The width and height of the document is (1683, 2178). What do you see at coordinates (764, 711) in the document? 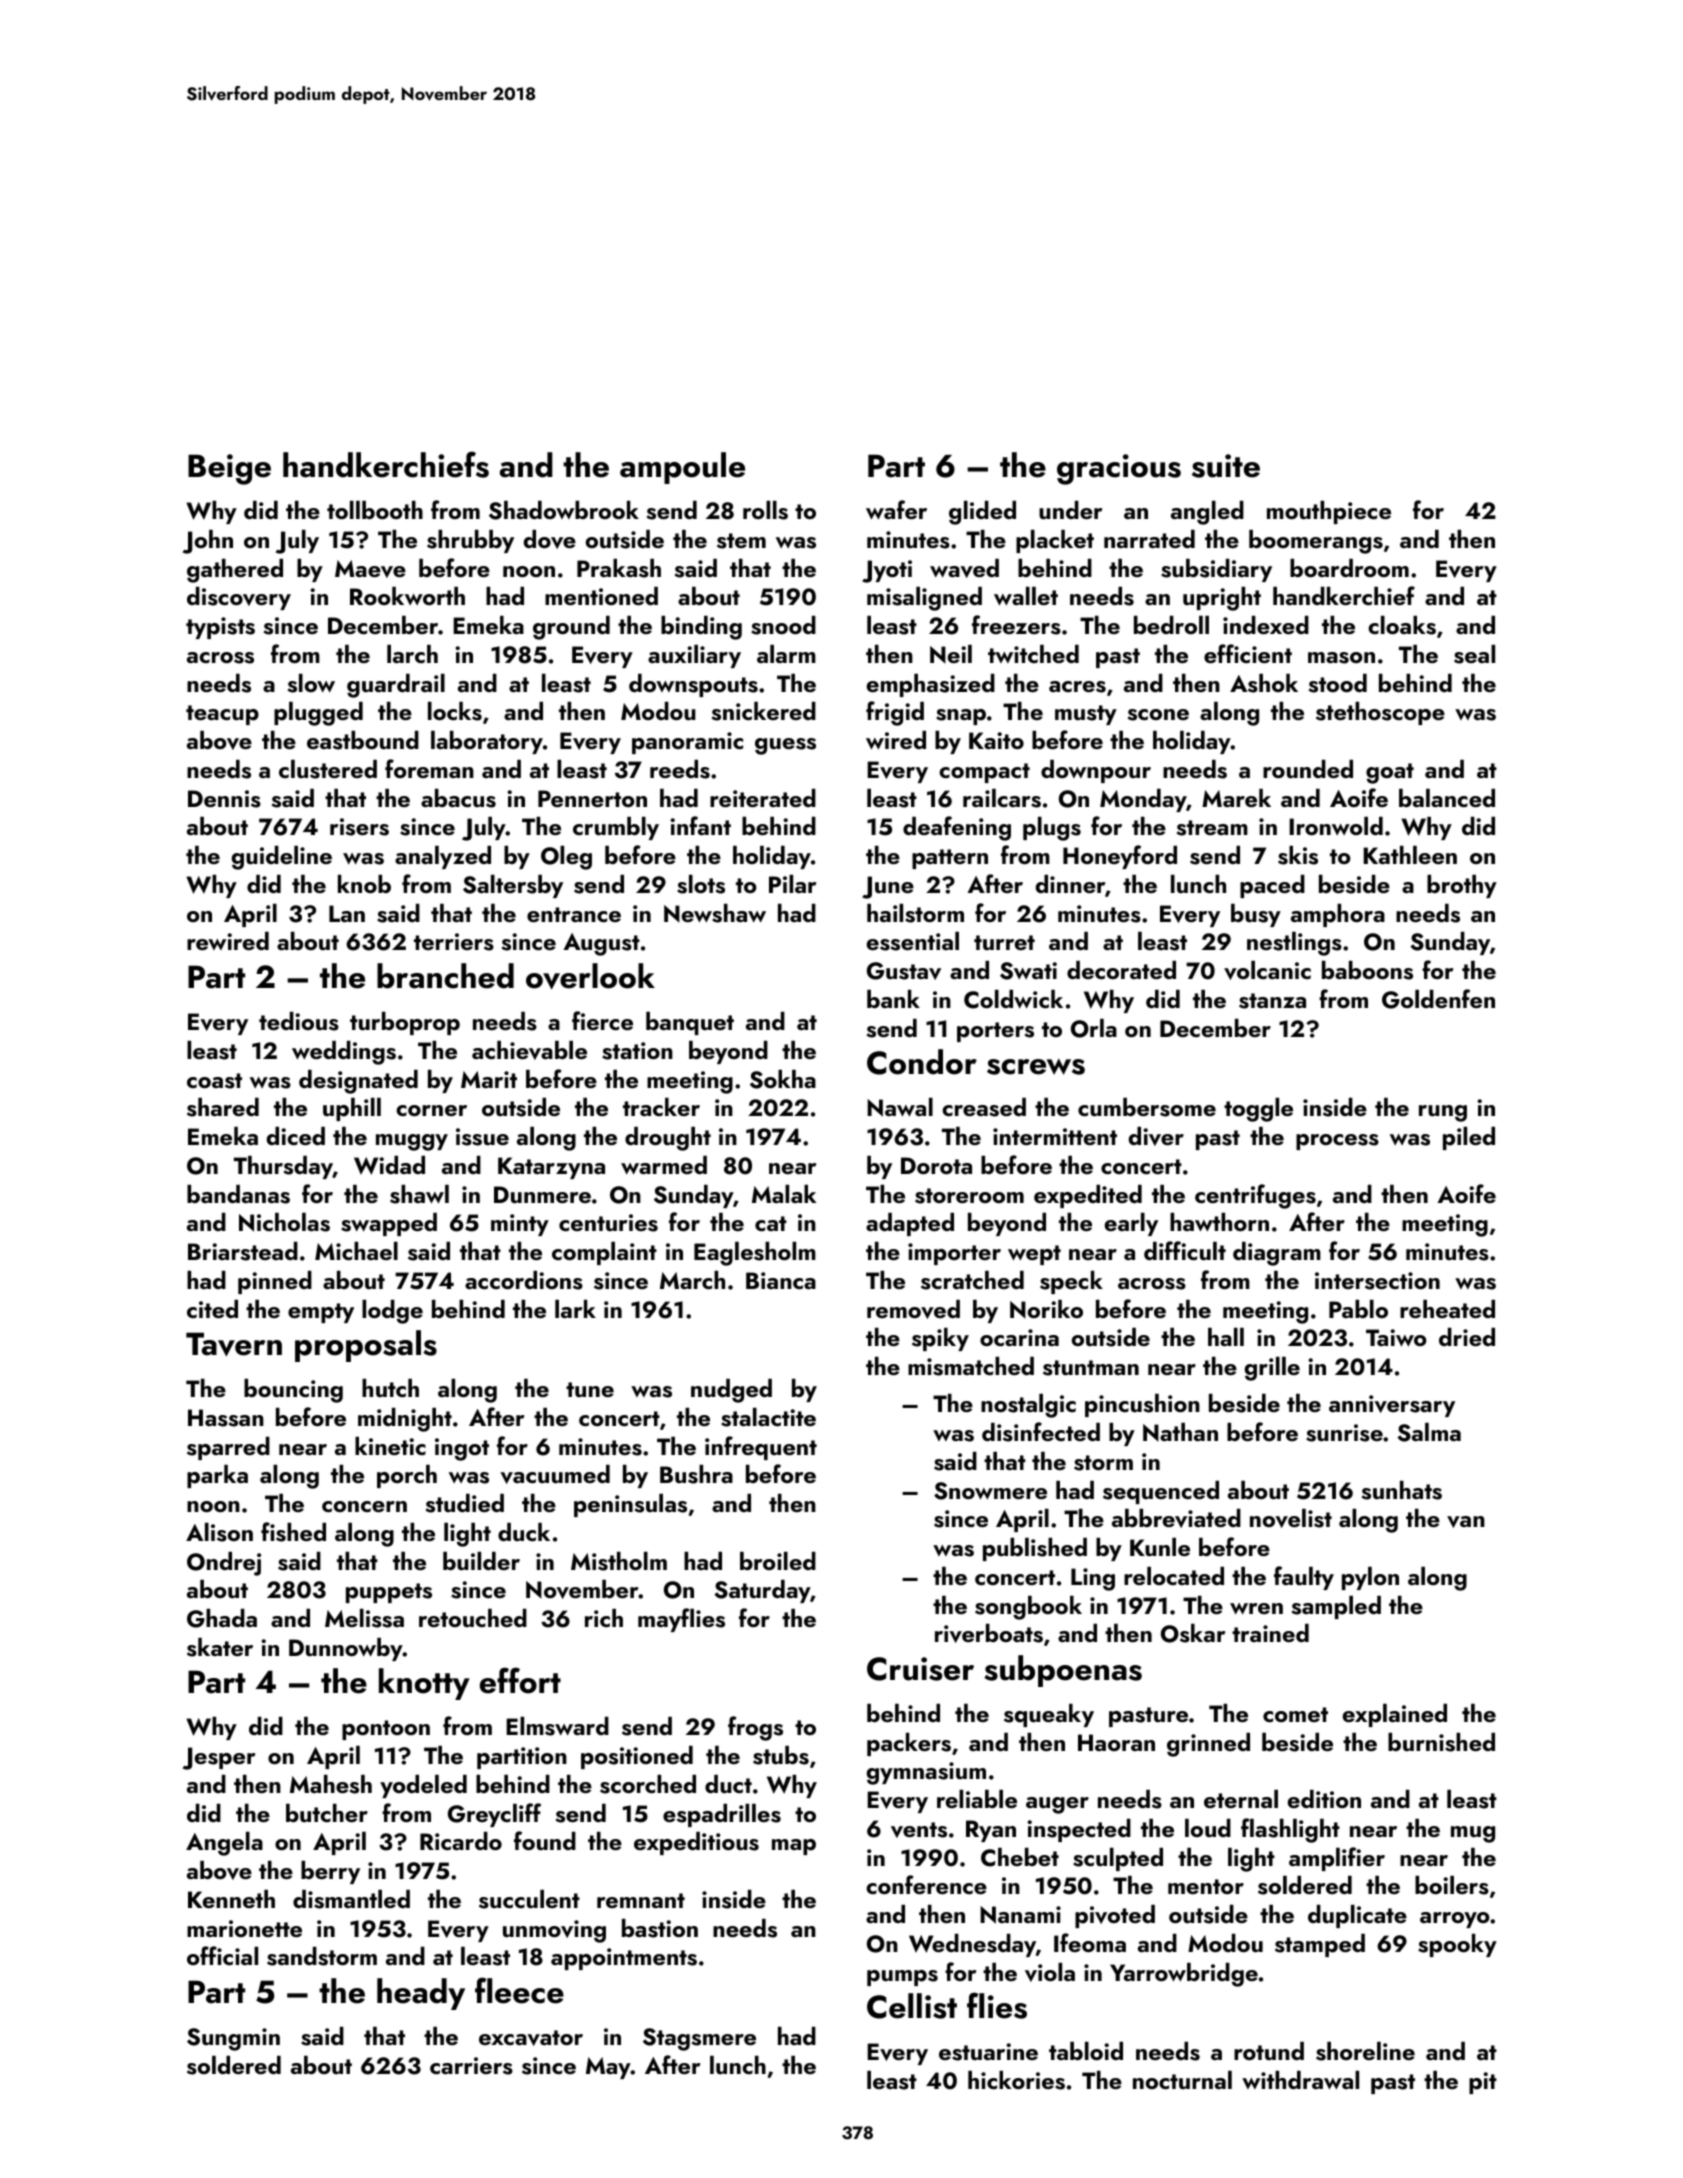
I see `snickered` at bounding box center [764, 711].
